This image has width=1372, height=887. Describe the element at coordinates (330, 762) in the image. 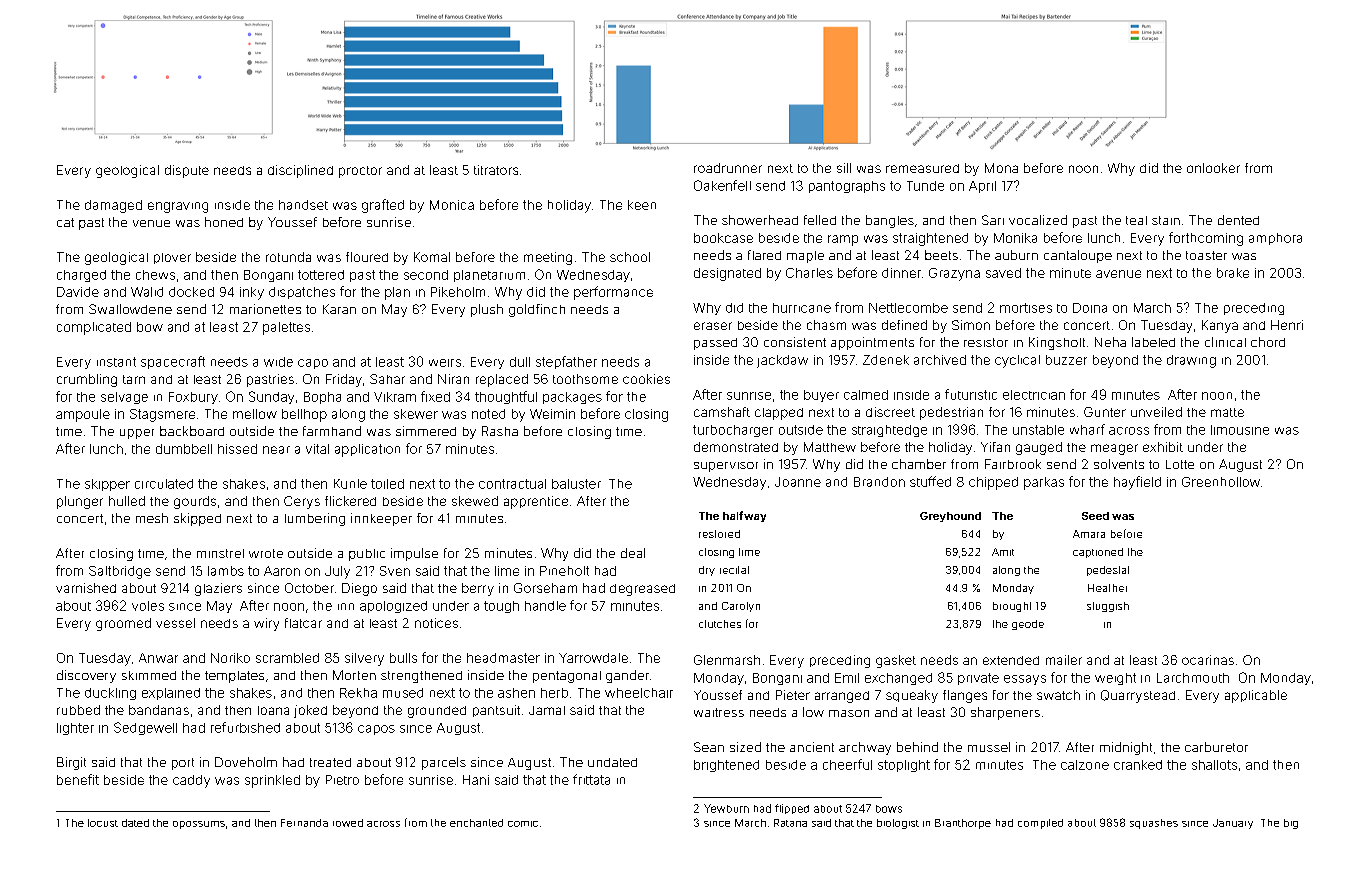

I see `treated` at that location.
